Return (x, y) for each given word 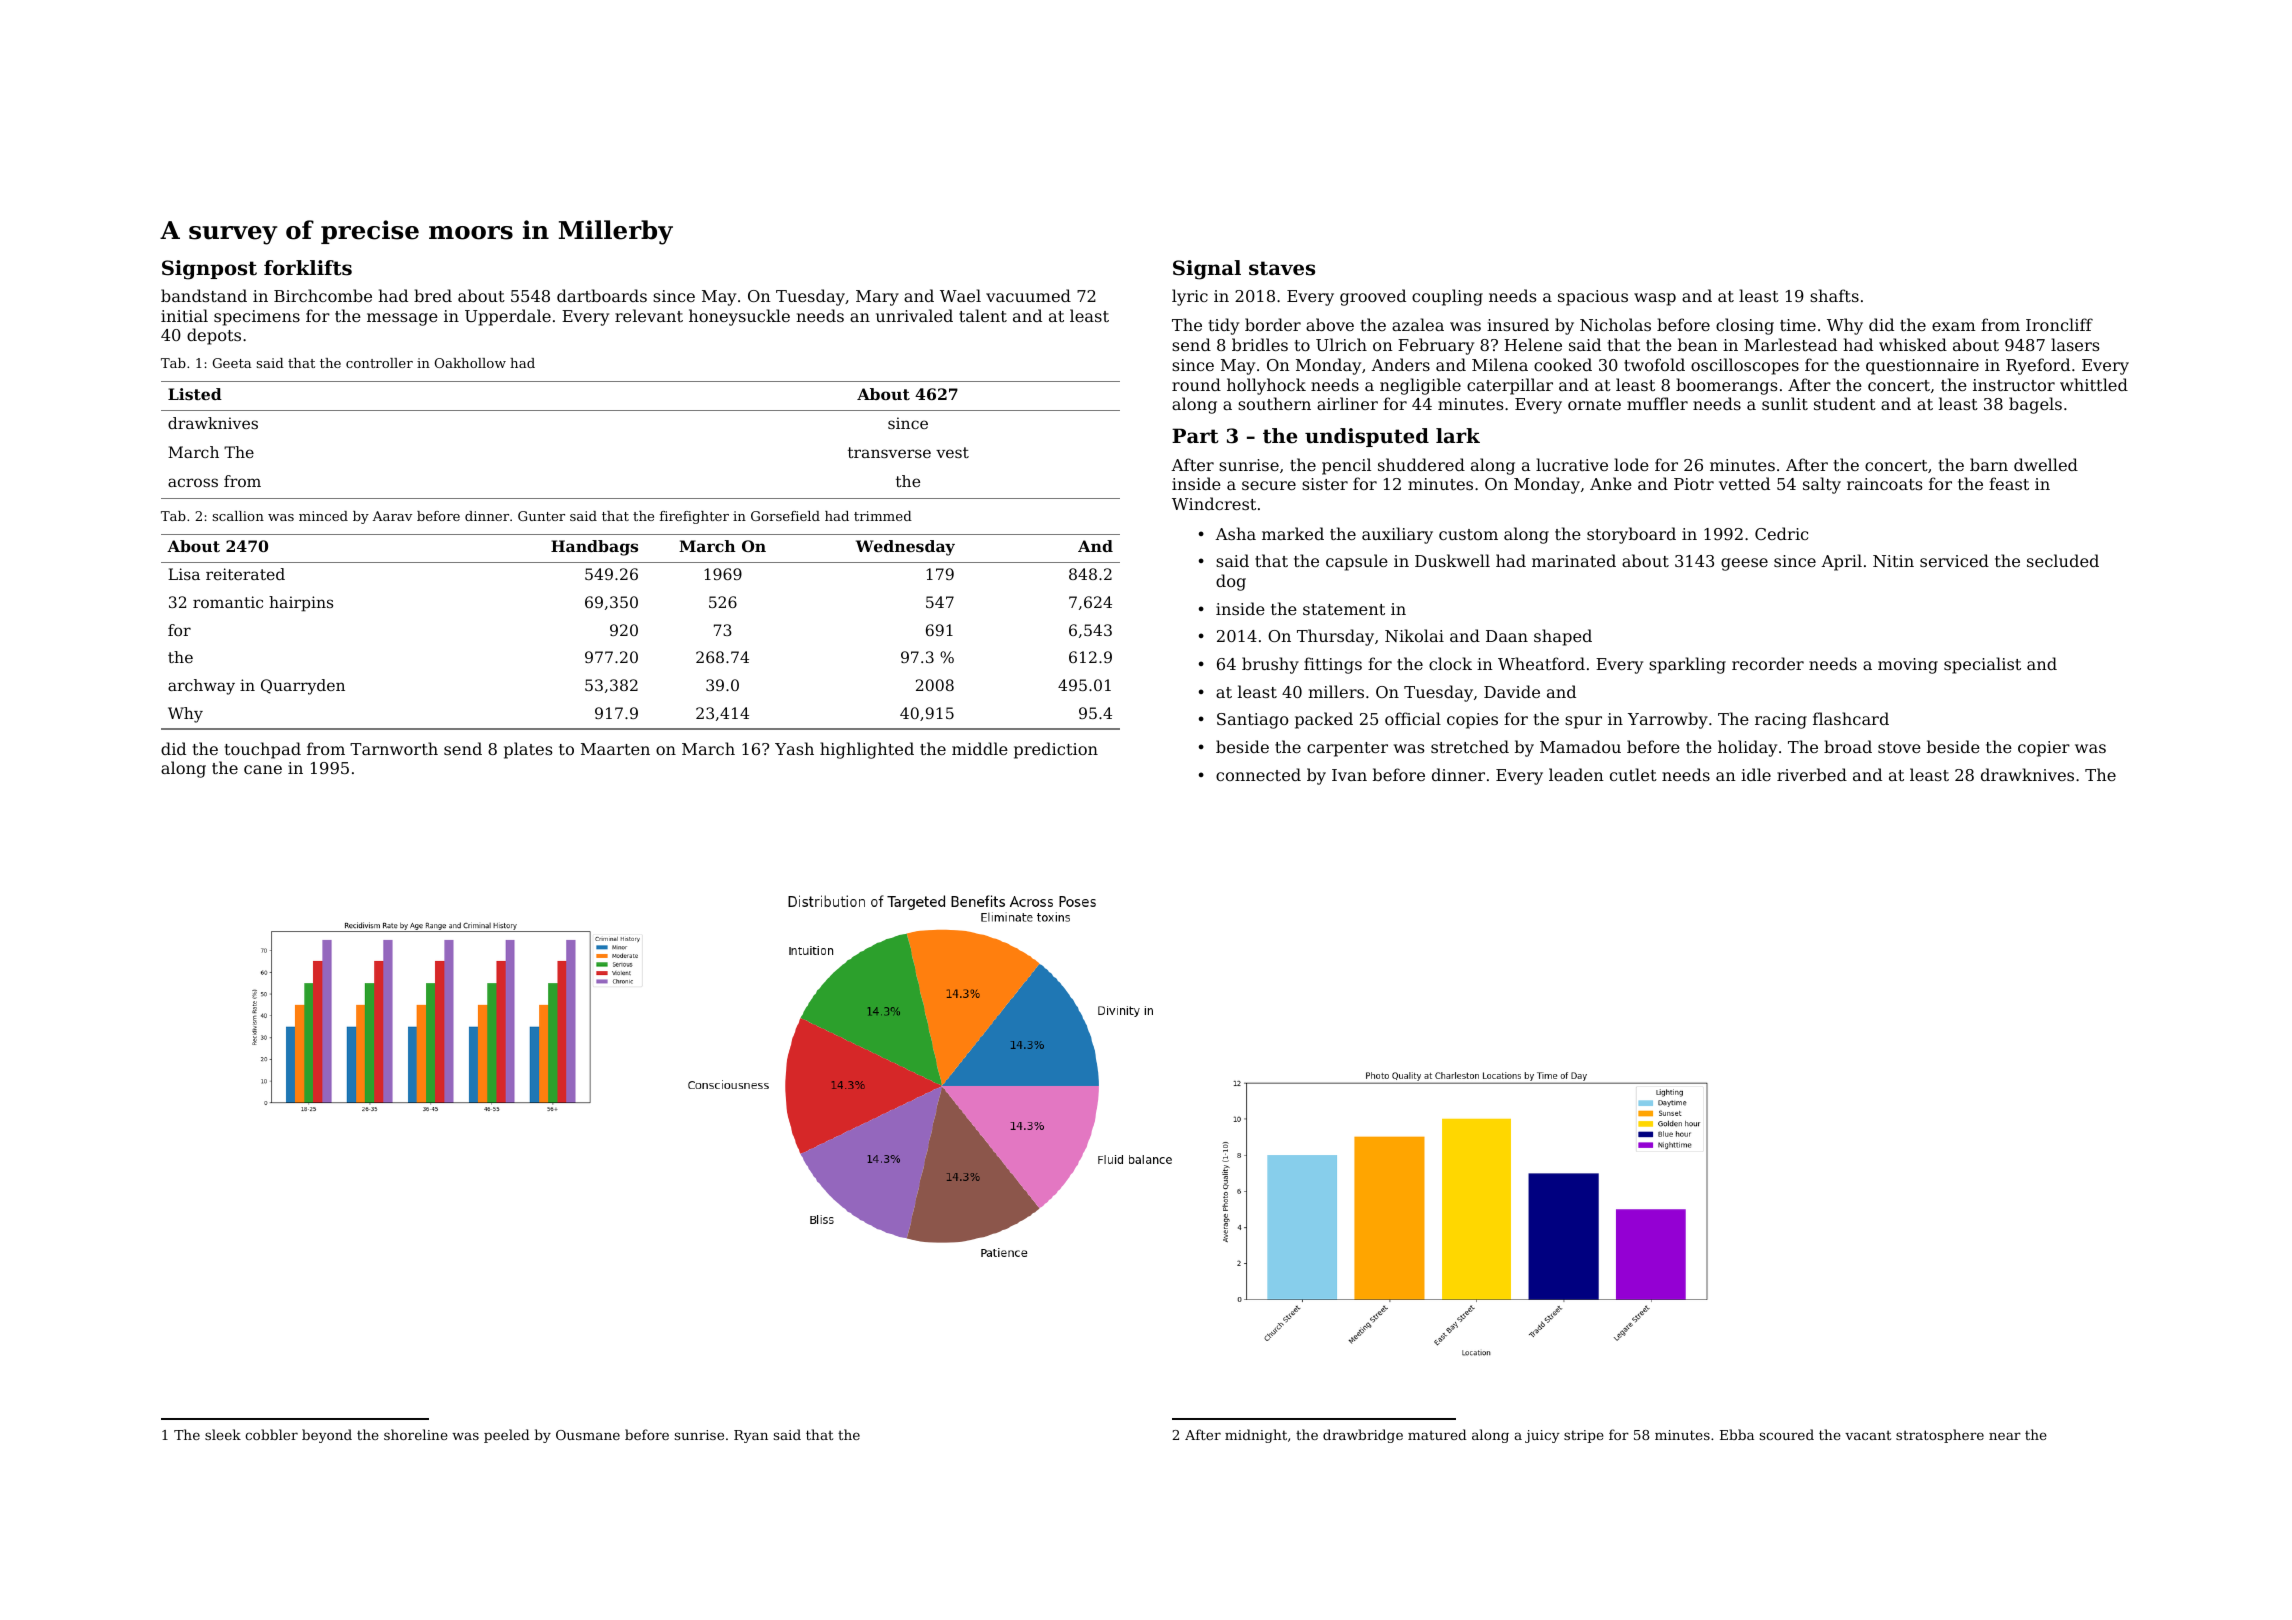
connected (1258, 774)
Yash (794, 748)
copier (2044, 749)
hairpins (301, 604)
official (1413, 718)
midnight (1256, 1436)
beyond (327, 1436)
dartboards (602, 295)
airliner (1347, 403)
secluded (2063, 560)
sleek (223, 1434)
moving (1908, 666)
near (2005, 1436)
